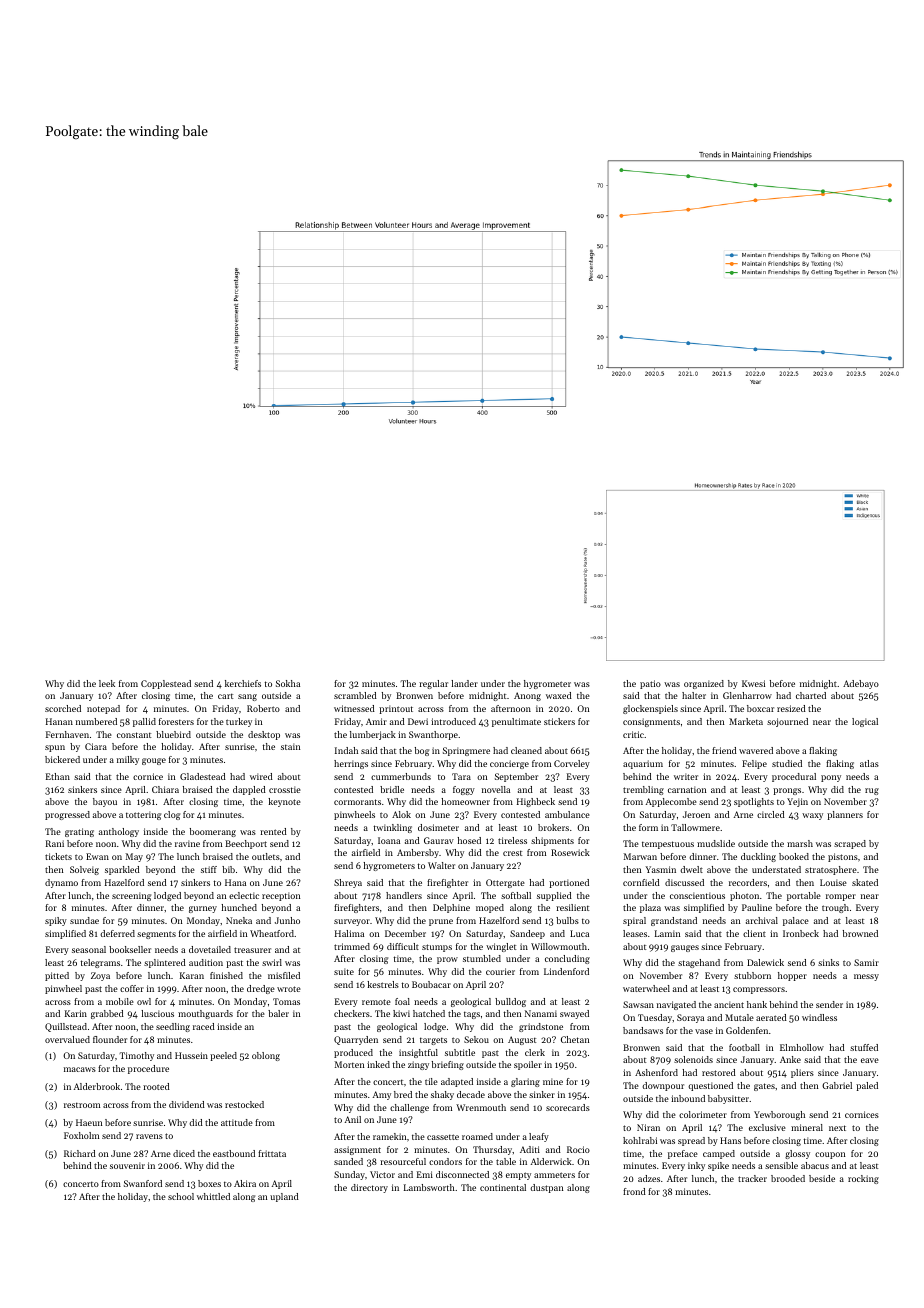 Image resolution: width=924 pixels, height=1308 pixels. Describe the element at coordinates (393, 828) in the page. I see `twinkling` at that location.
